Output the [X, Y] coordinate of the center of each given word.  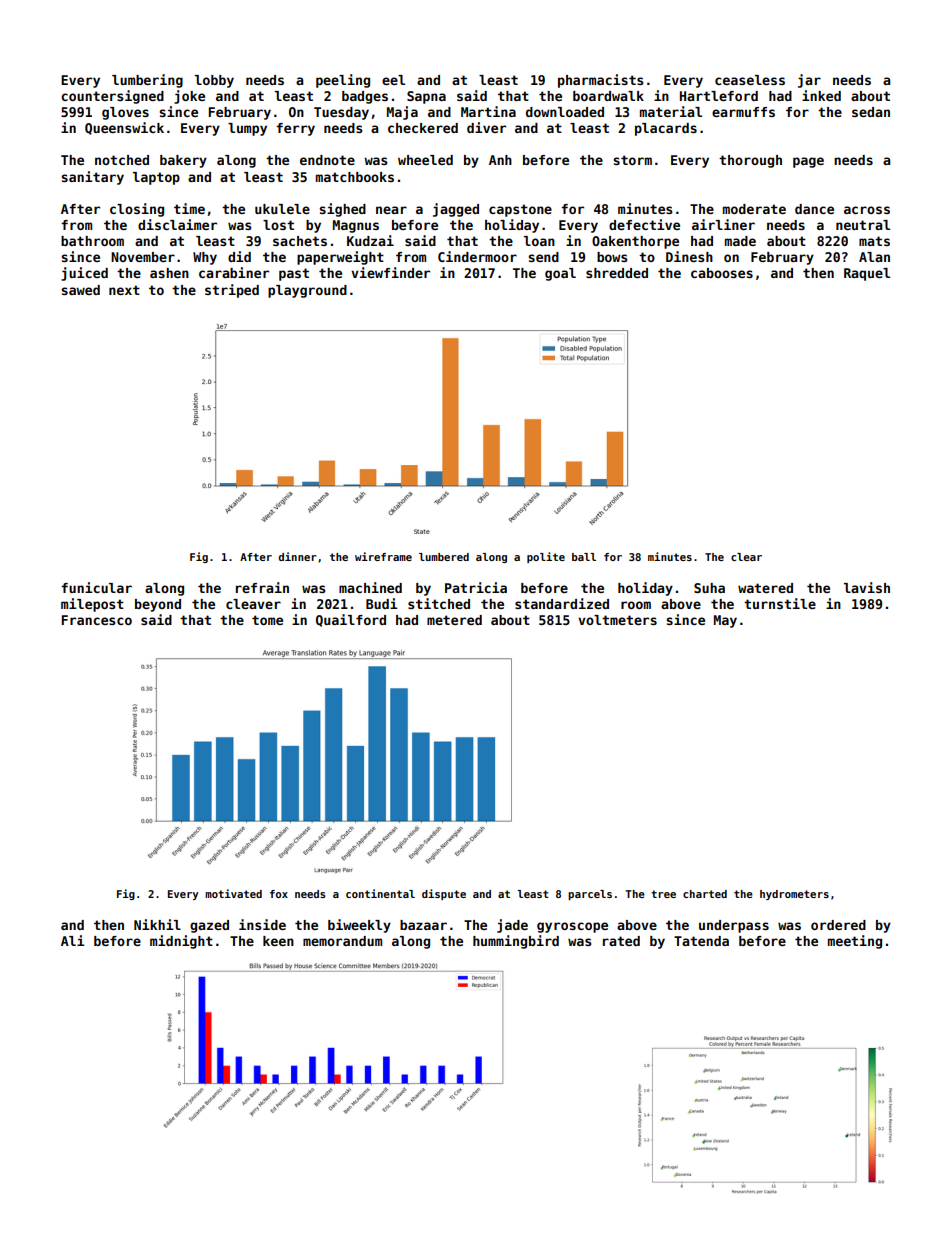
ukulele [282, 209]
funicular [96, 587]
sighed [342, 210]
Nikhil [157, 924]
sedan [871, 112]
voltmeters [617, 620]
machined [370, 587]
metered [454, 620]
